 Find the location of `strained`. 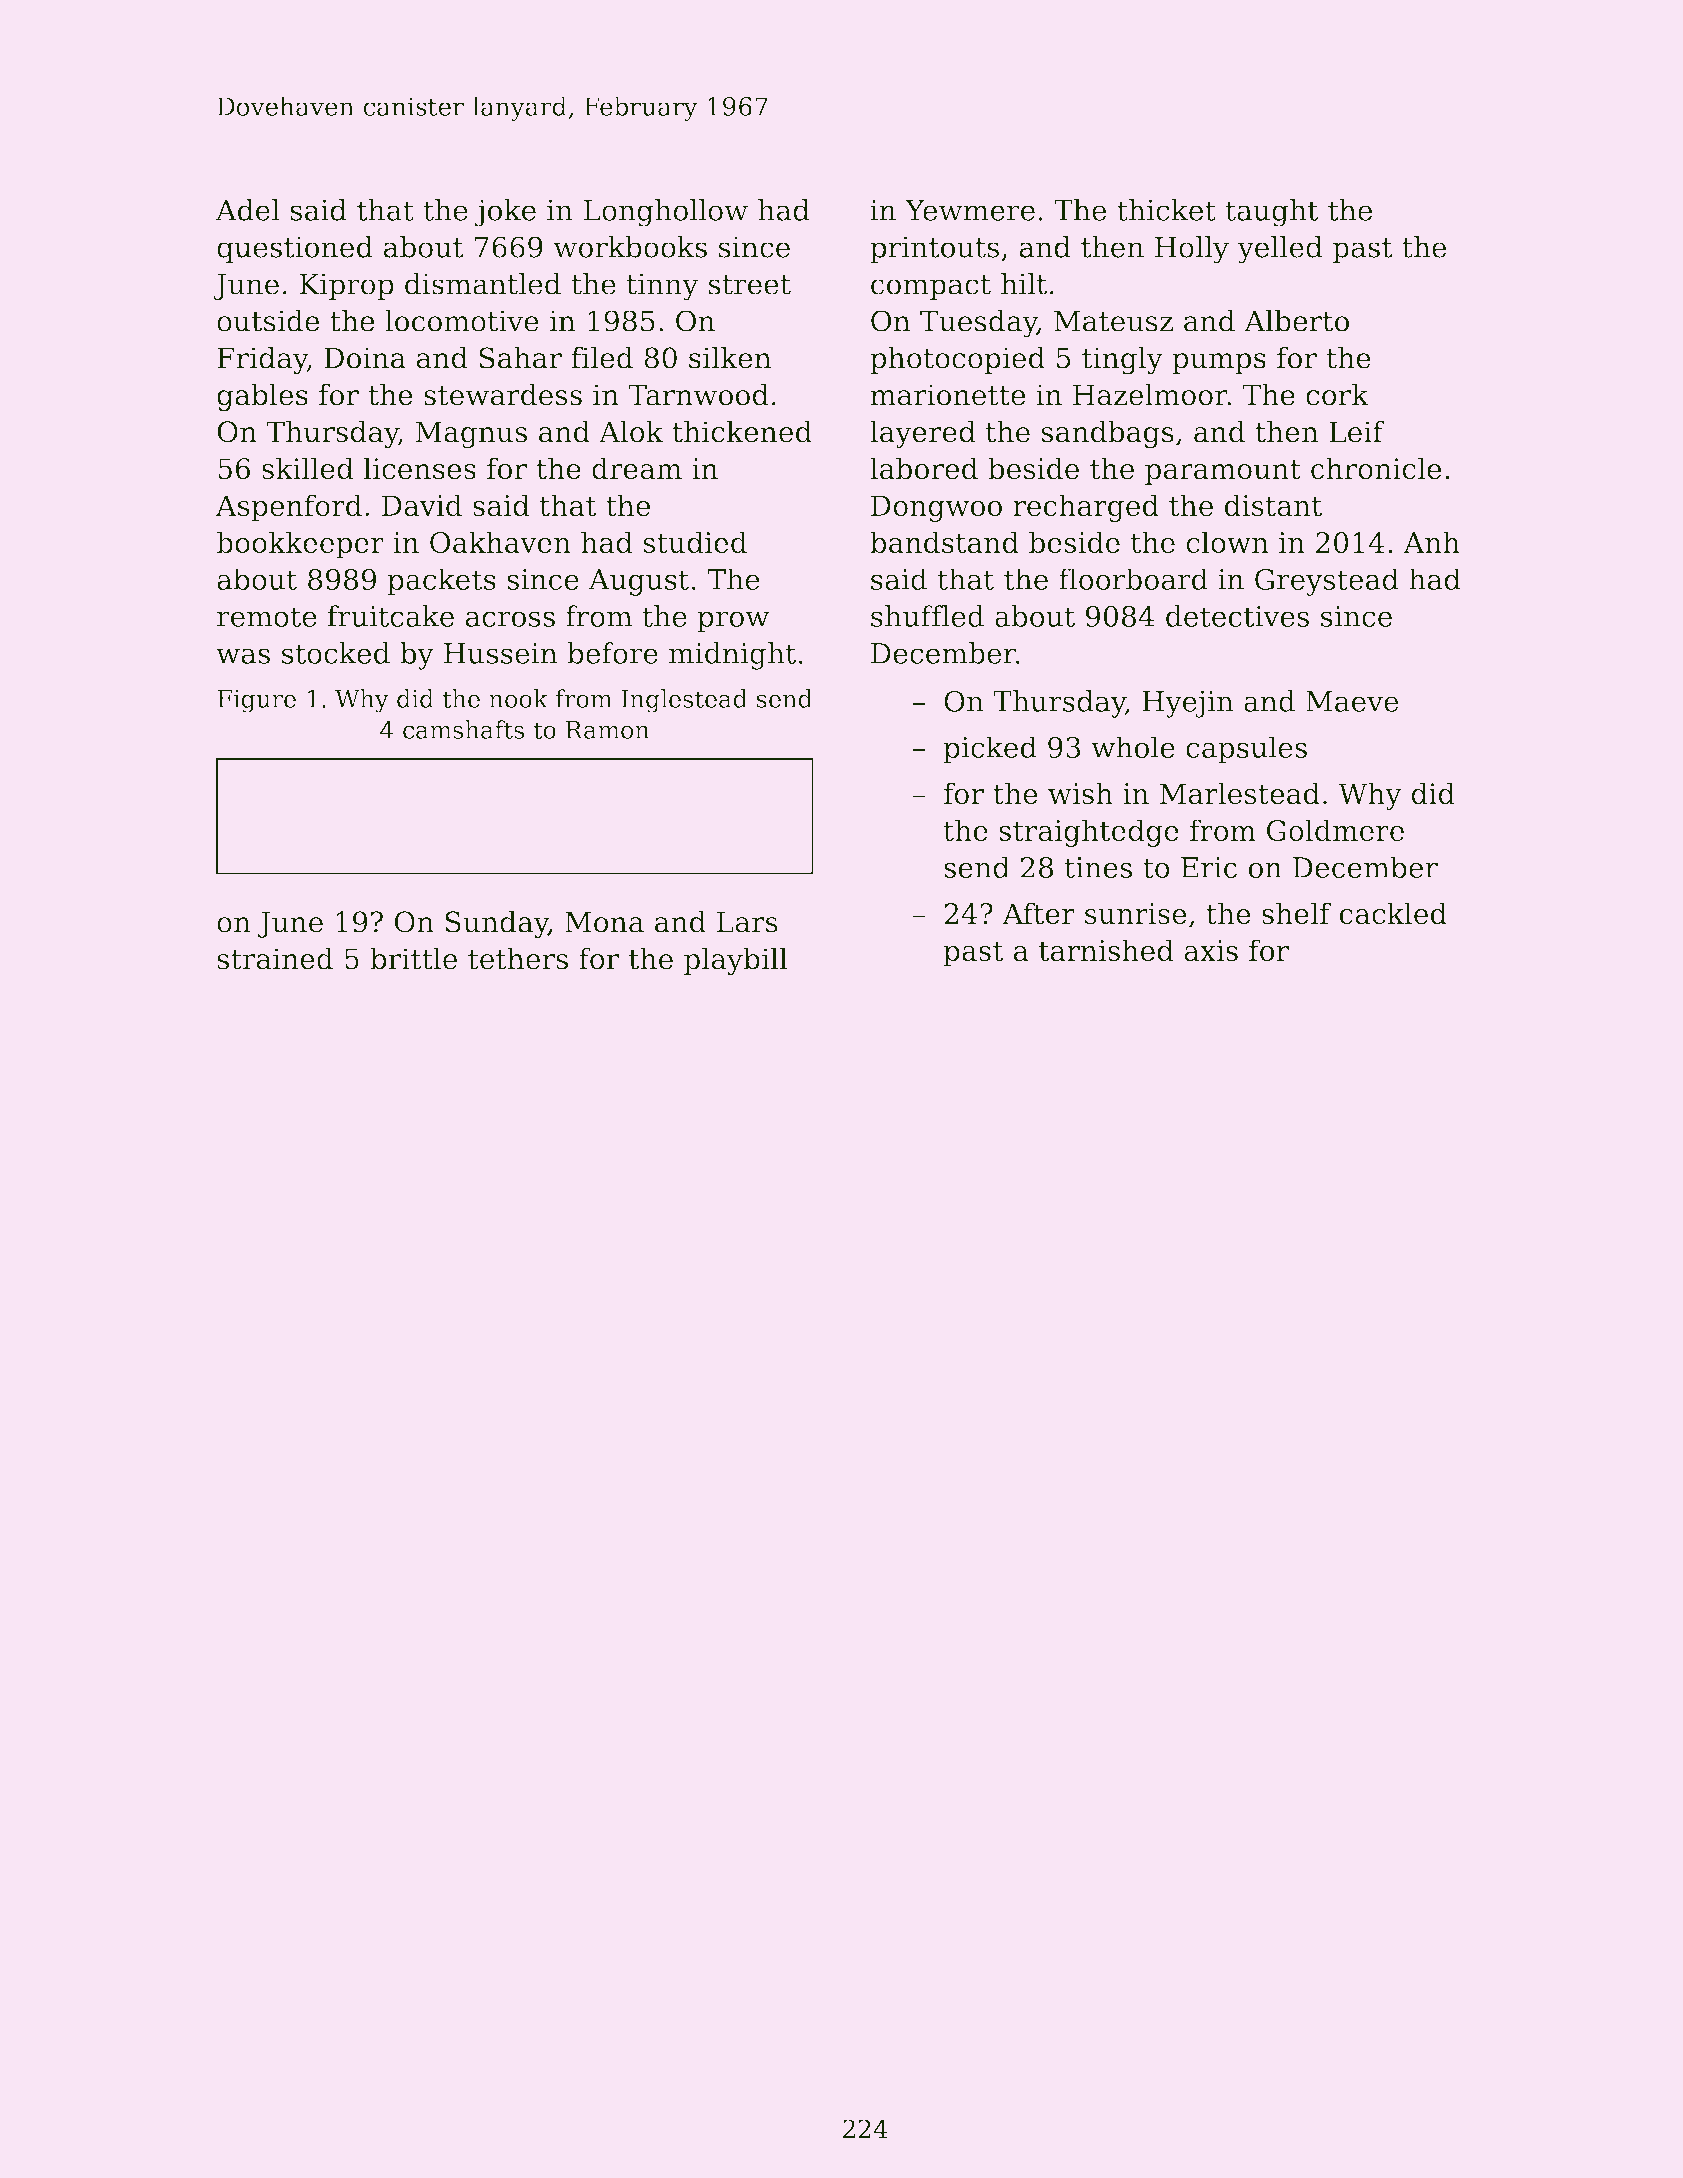

strained is located at coordinates (275, 958).
